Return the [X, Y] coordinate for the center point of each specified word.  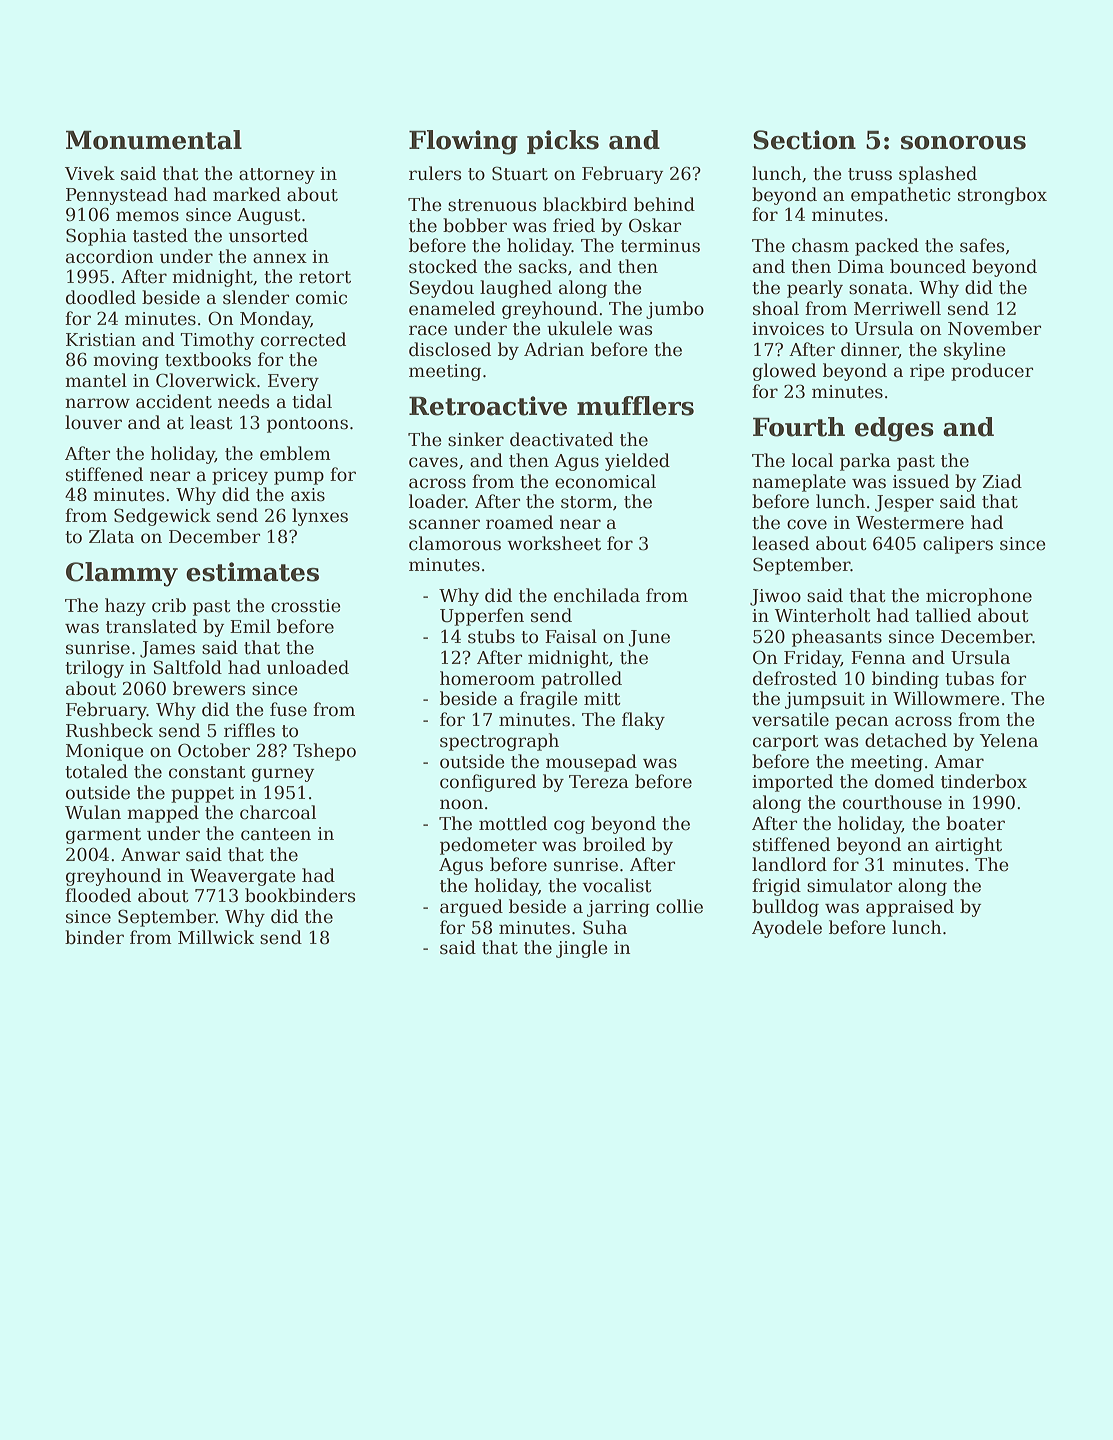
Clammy [122, 574]
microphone [979, 597]
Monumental [154, 140]
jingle [582, 949]
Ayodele [787, 929]
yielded [637, 462]
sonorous [963, 143]
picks [563, 142]
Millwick [216, 937]
